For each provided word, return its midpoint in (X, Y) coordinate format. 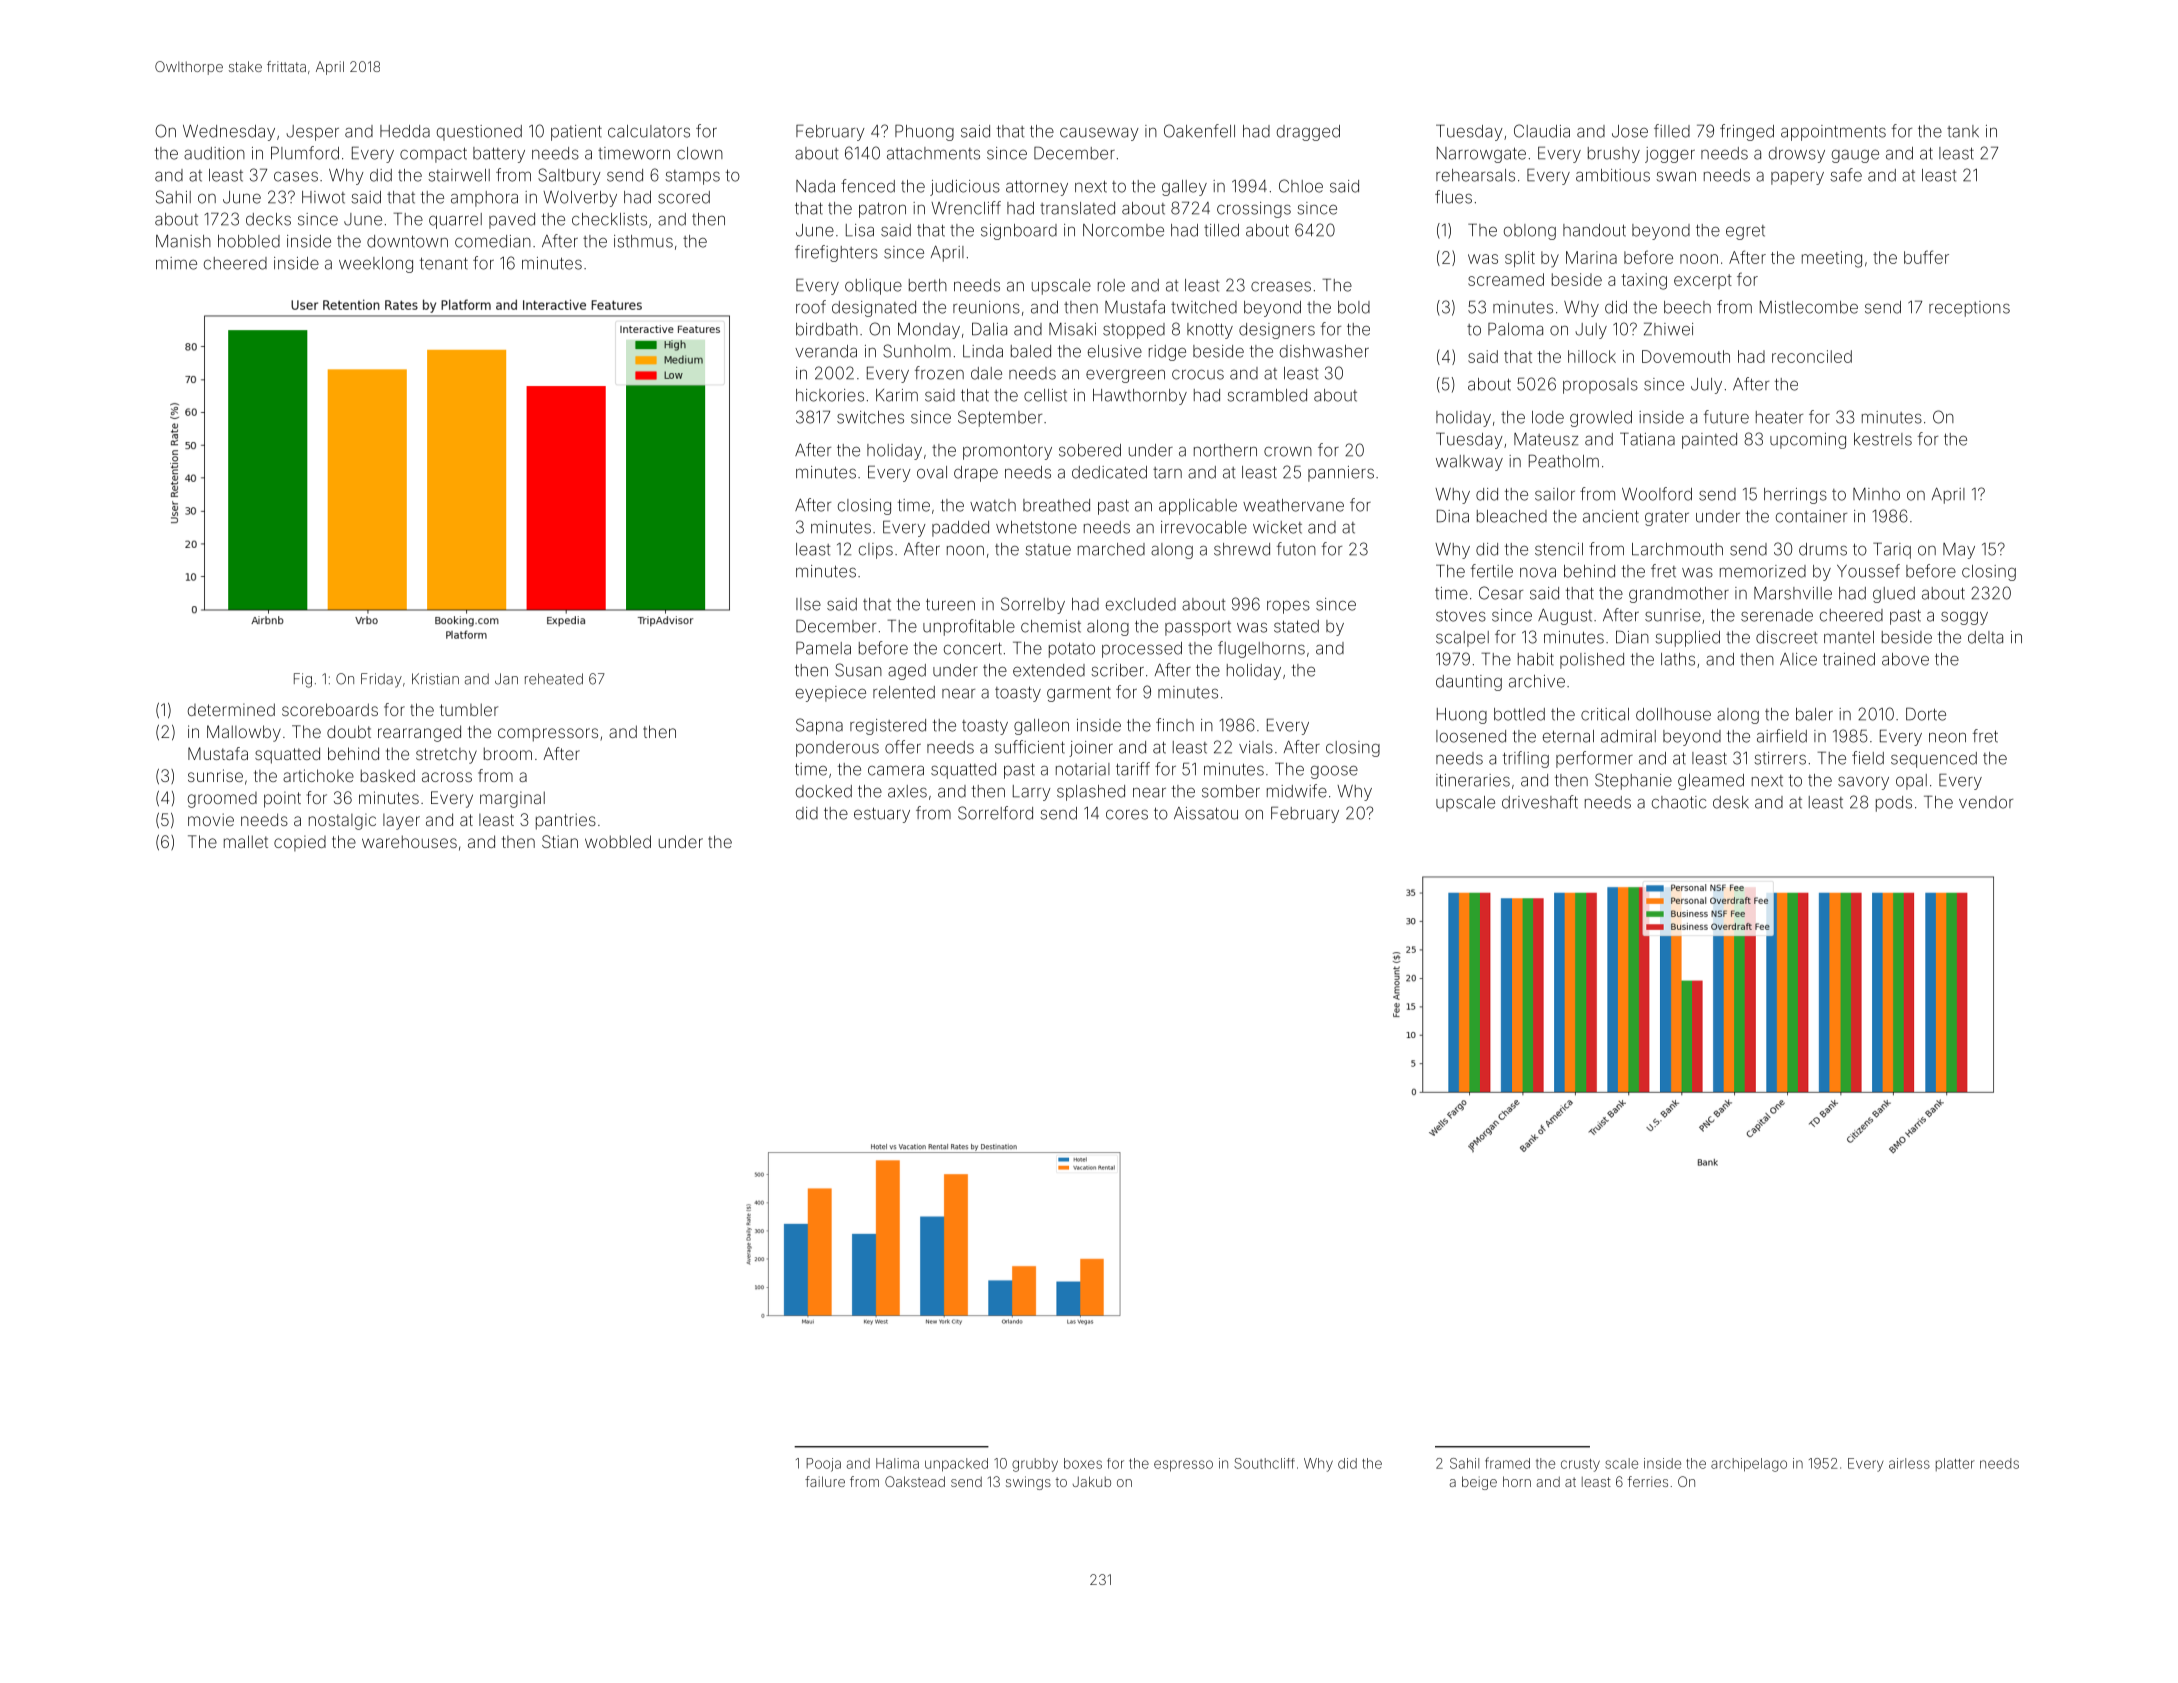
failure (825, 1481)
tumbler (469, 709)
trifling (1526, 759)
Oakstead (915, 1481)
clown (700, 153)
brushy (1614, 155)
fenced (868, 186)
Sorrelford (995, 813)
